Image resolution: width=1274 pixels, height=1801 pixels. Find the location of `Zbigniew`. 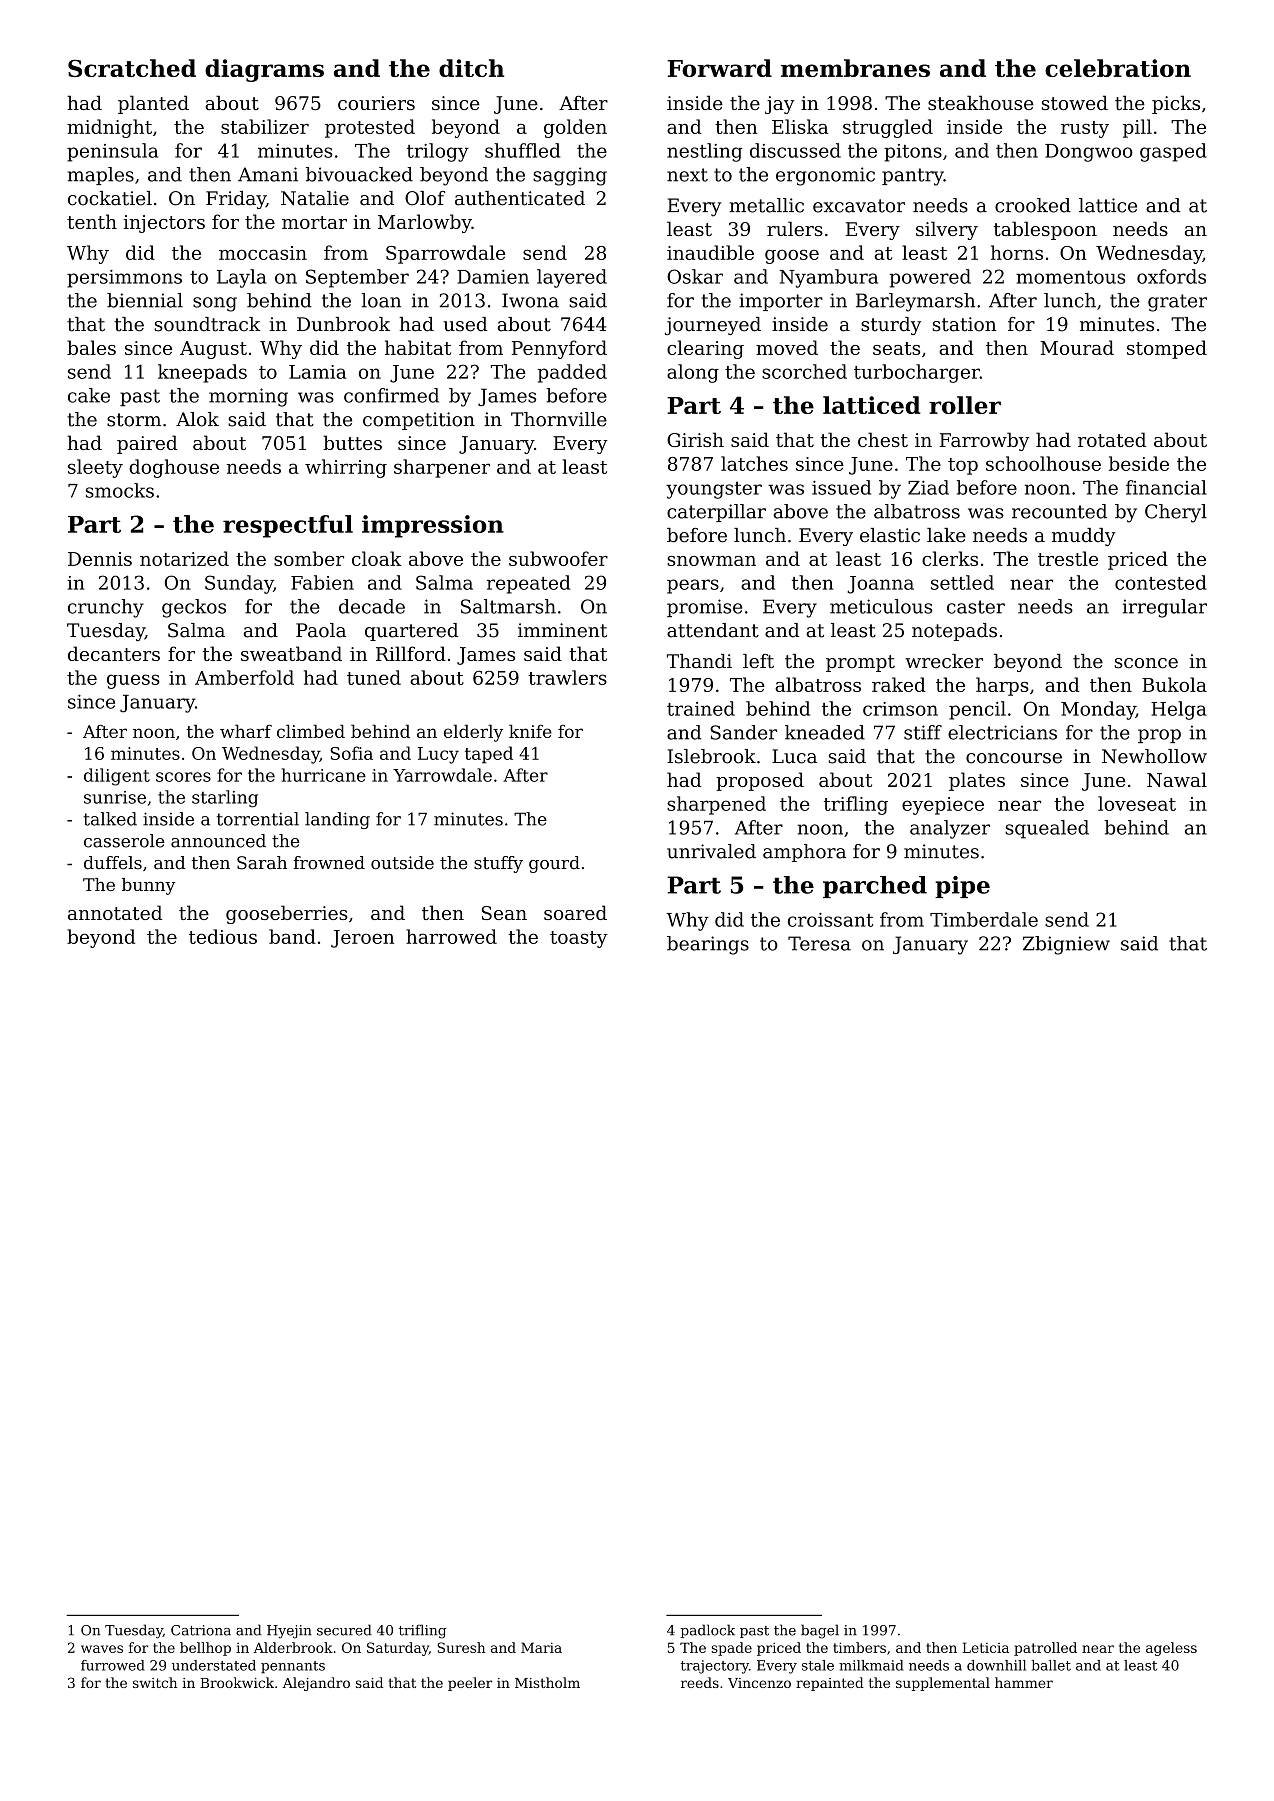

Zbigniew is located at coordinates (1066, 945).
